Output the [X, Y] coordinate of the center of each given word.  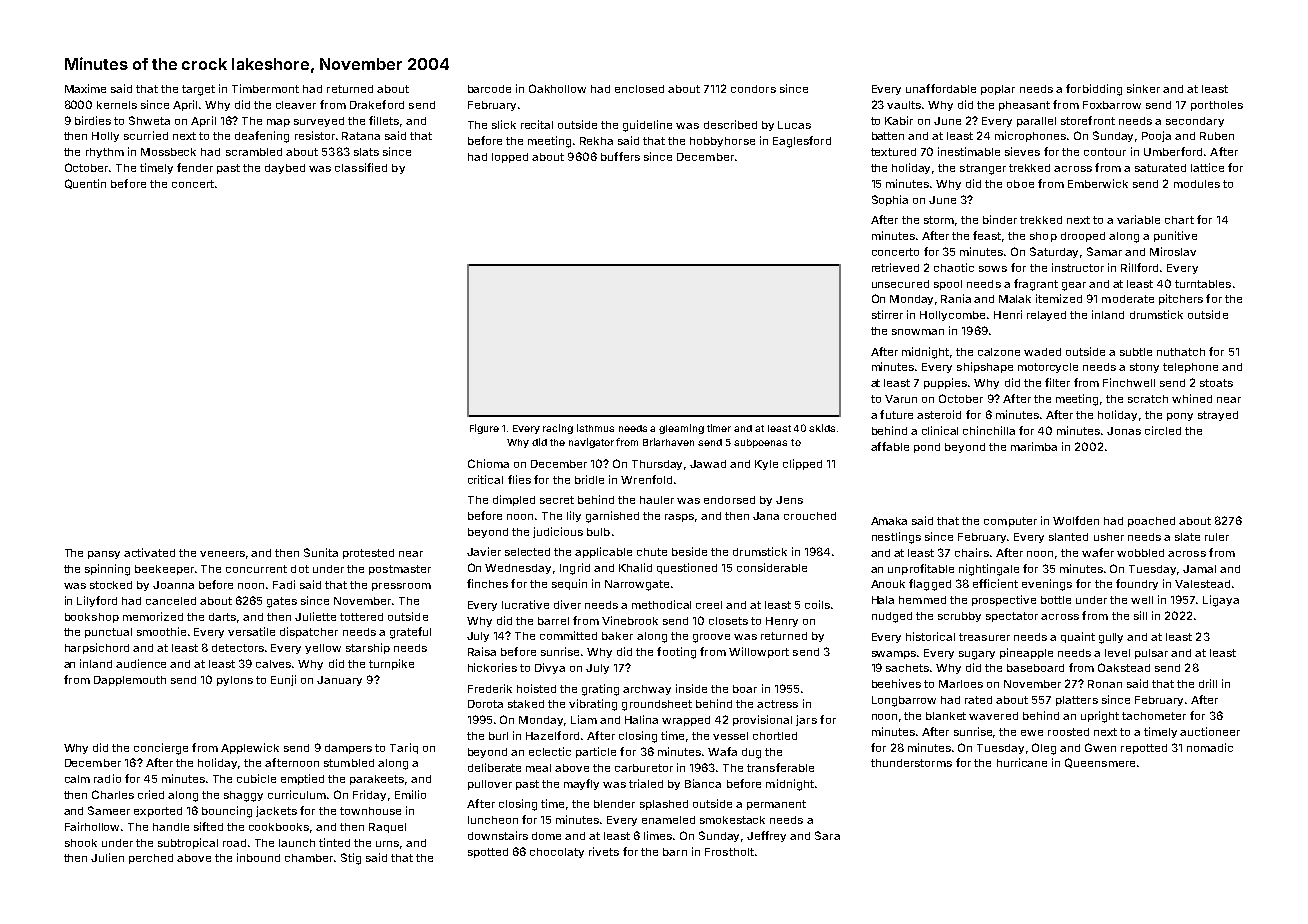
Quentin [85, 184]
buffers [620, 156]
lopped [510, 158]
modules [1197, 184]
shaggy [243, 796]
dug [751, 753]
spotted [488, 853]
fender [195, 167]
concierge [161, 749]
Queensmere [1100, 763]
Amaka [889, 521]
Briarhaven [668, 442]
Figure [484, 429]
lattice [1207, 167]
